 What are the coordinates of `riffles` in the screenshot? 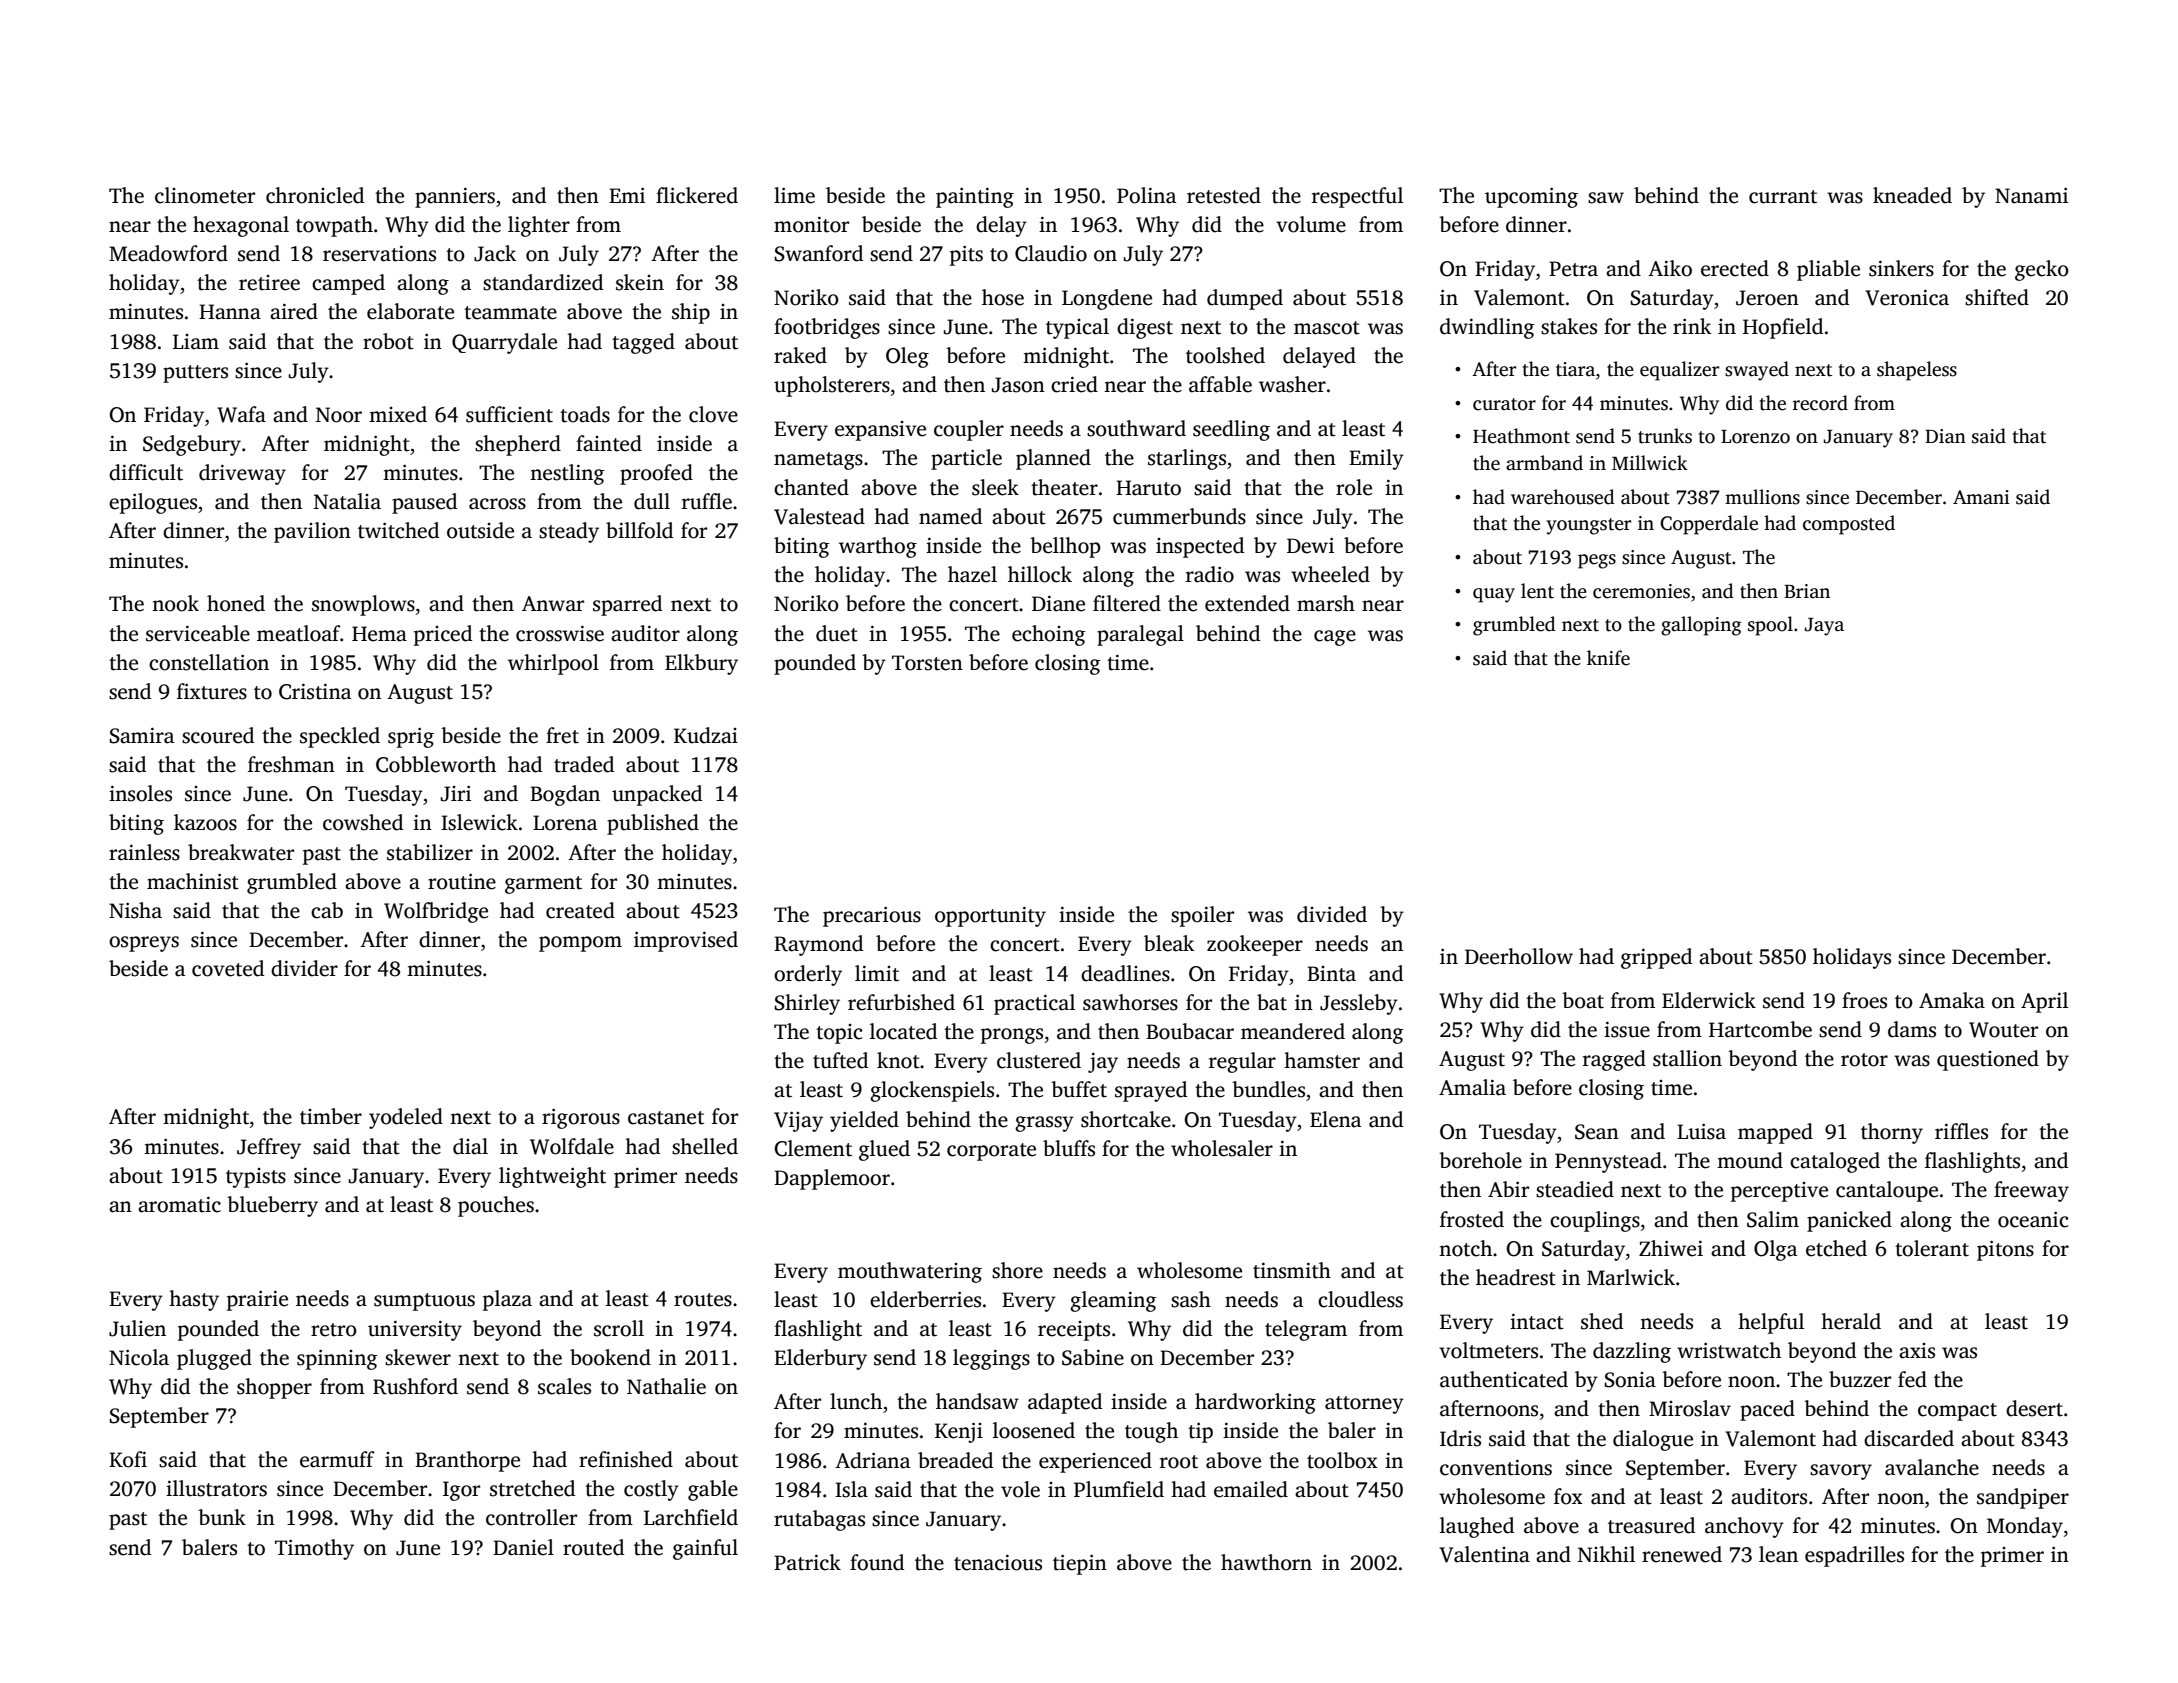 It's located at (1961, 1131).
